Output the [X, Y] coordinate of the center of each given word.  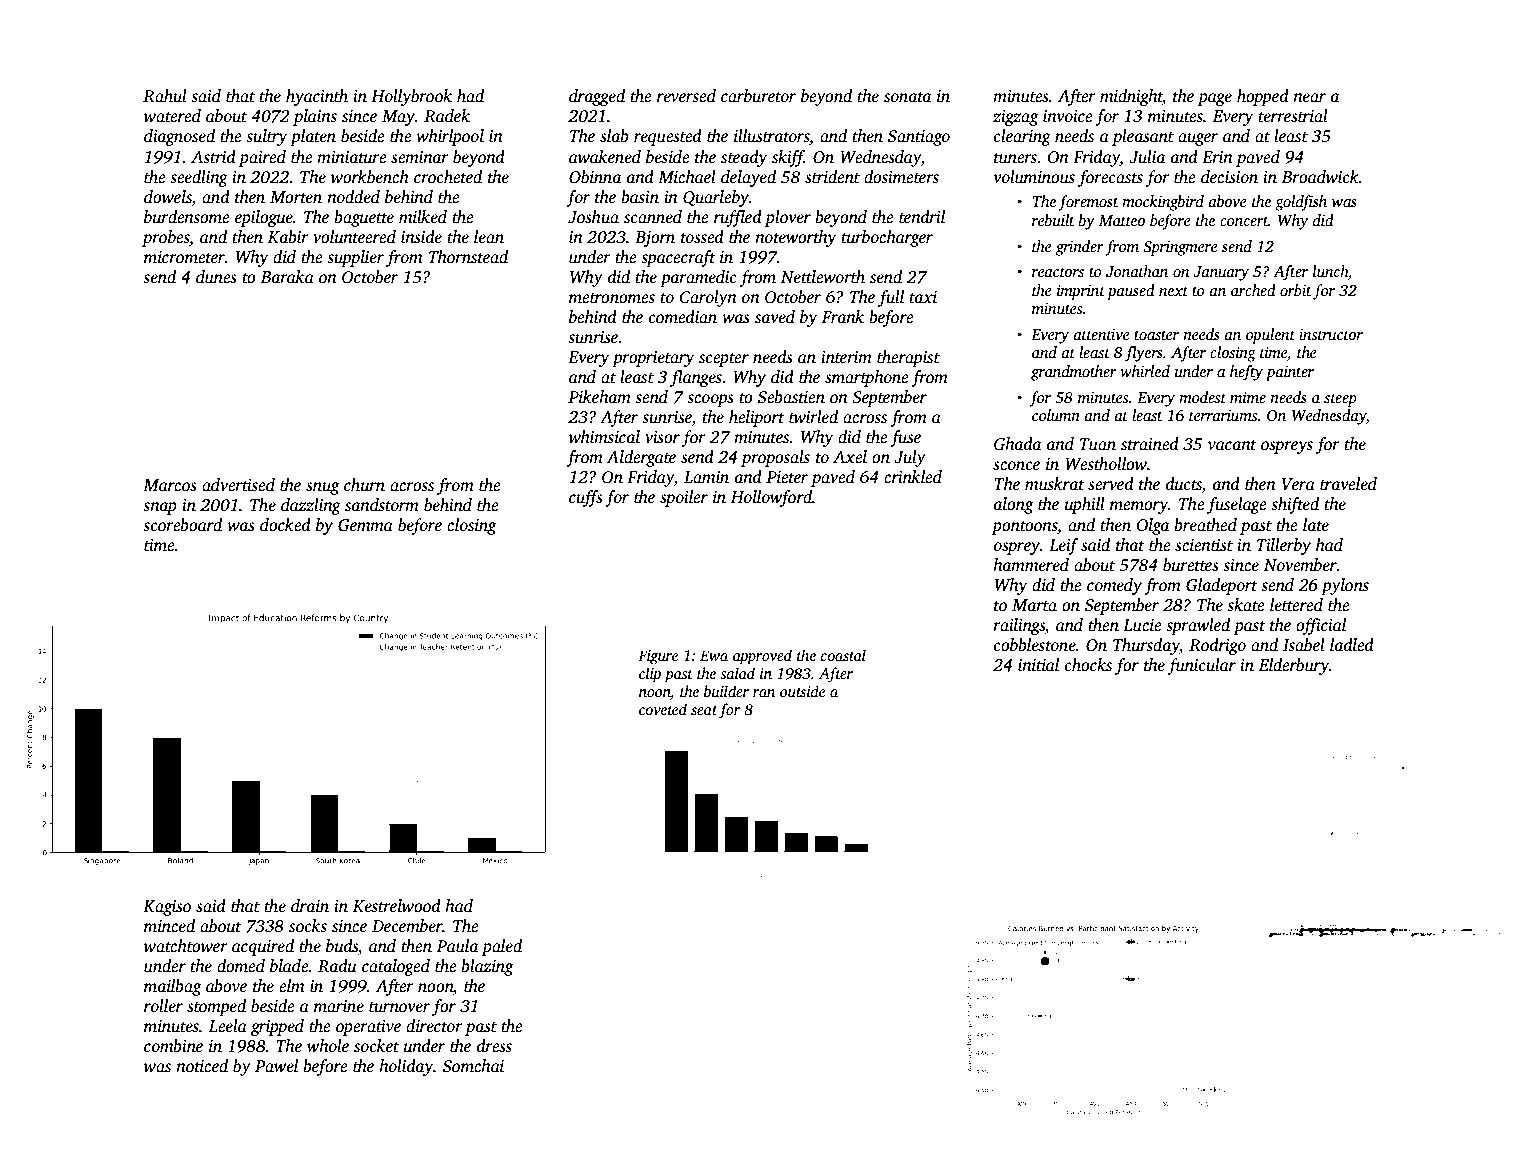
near [1309, 98]
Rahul [165, 96]
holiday [406, 1067]
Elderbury [1294, 666]
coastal [843, 655]
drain [310, 906]
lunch [1330, 271]
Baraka [287, 277]
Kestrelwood [397, 906]
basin [640, 197]
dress [494, 1046]
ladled [1352, 645]
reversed [686, 96]
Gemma [365, 525]
